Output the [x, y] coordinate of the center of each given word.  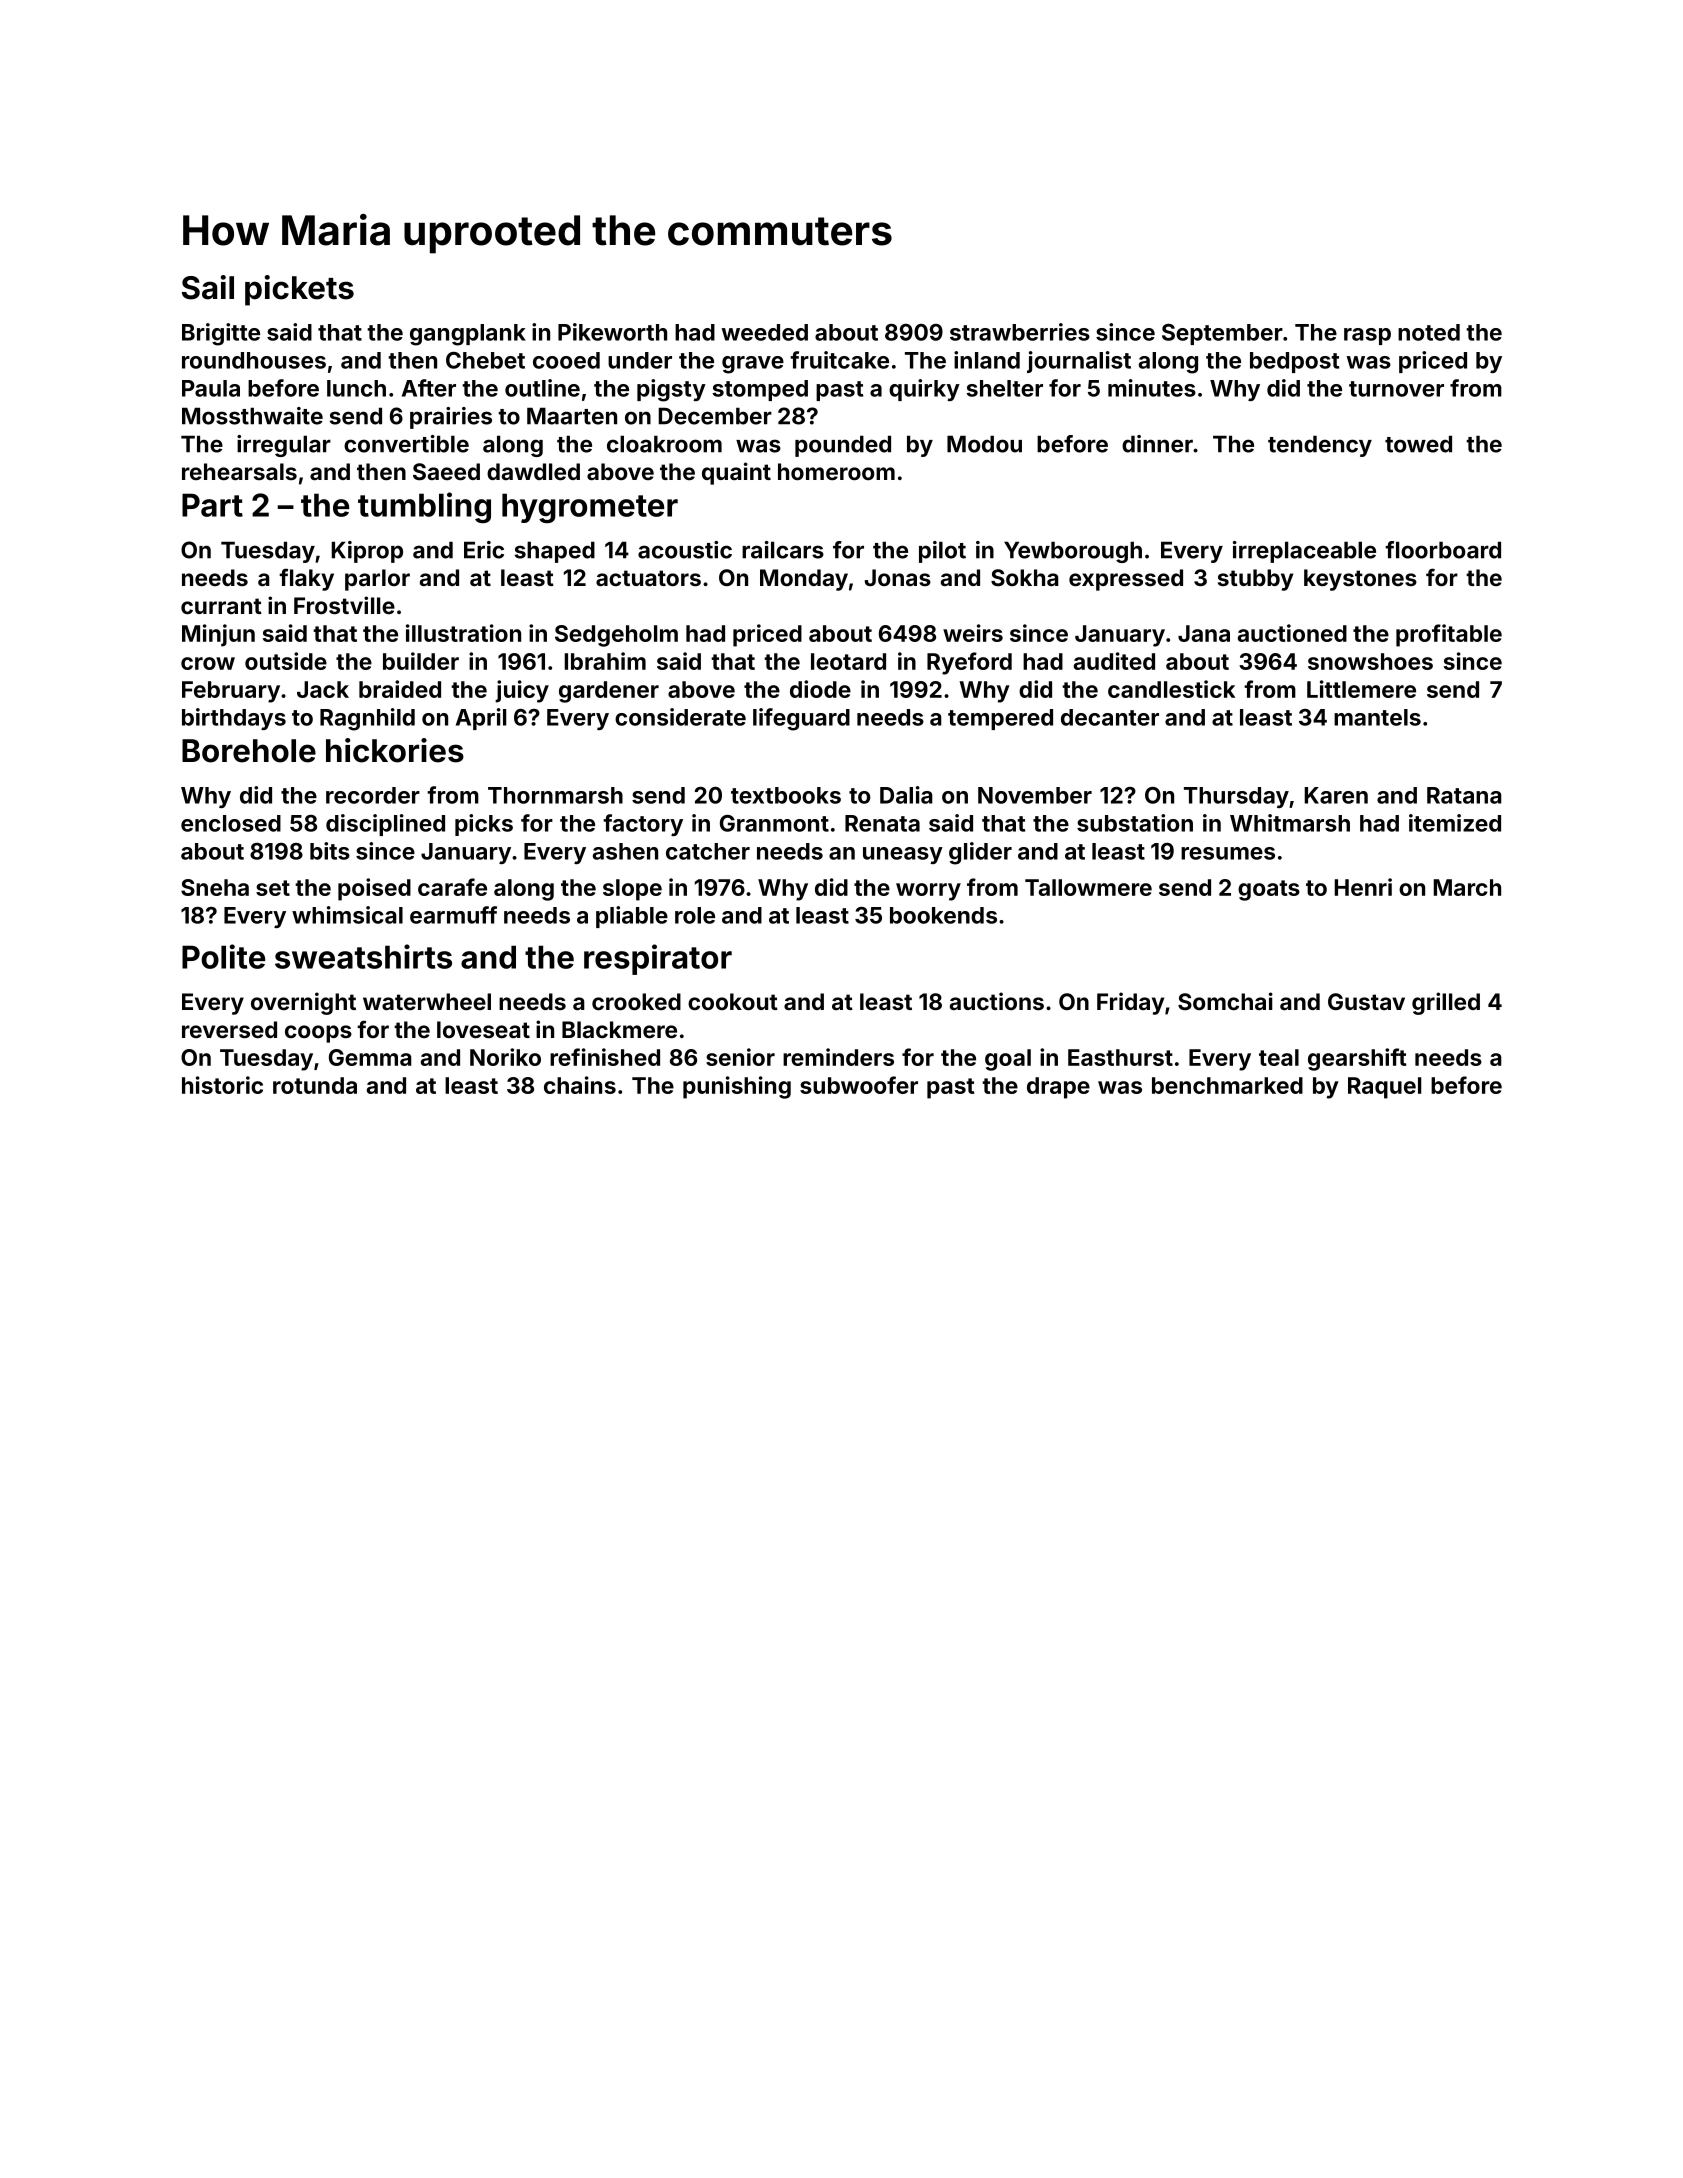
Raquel [1384, 1088]
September [1222, 334]
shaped [555, 552]
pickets [299, 290]
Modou [984, 444]
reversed [229, 1029]
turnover [1396, 389]
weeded [764, 332]
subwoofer [859, 1085]
